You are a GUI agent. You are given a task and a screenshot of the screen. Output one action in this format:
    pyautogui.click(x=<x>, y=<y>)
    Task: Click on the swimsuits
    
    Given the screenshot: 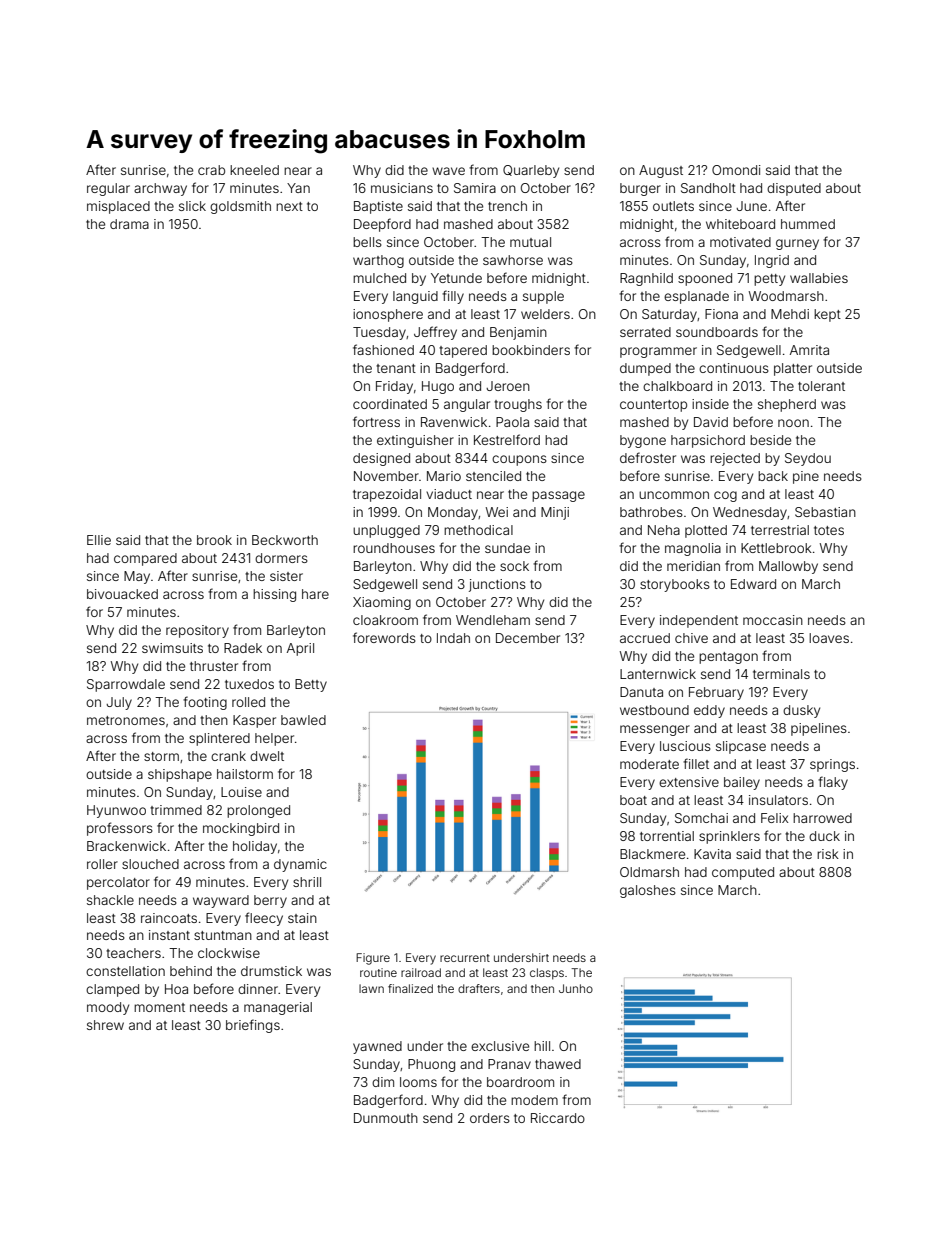 What is the action you would take?
    pyautogui.click(x=172, y=648)
